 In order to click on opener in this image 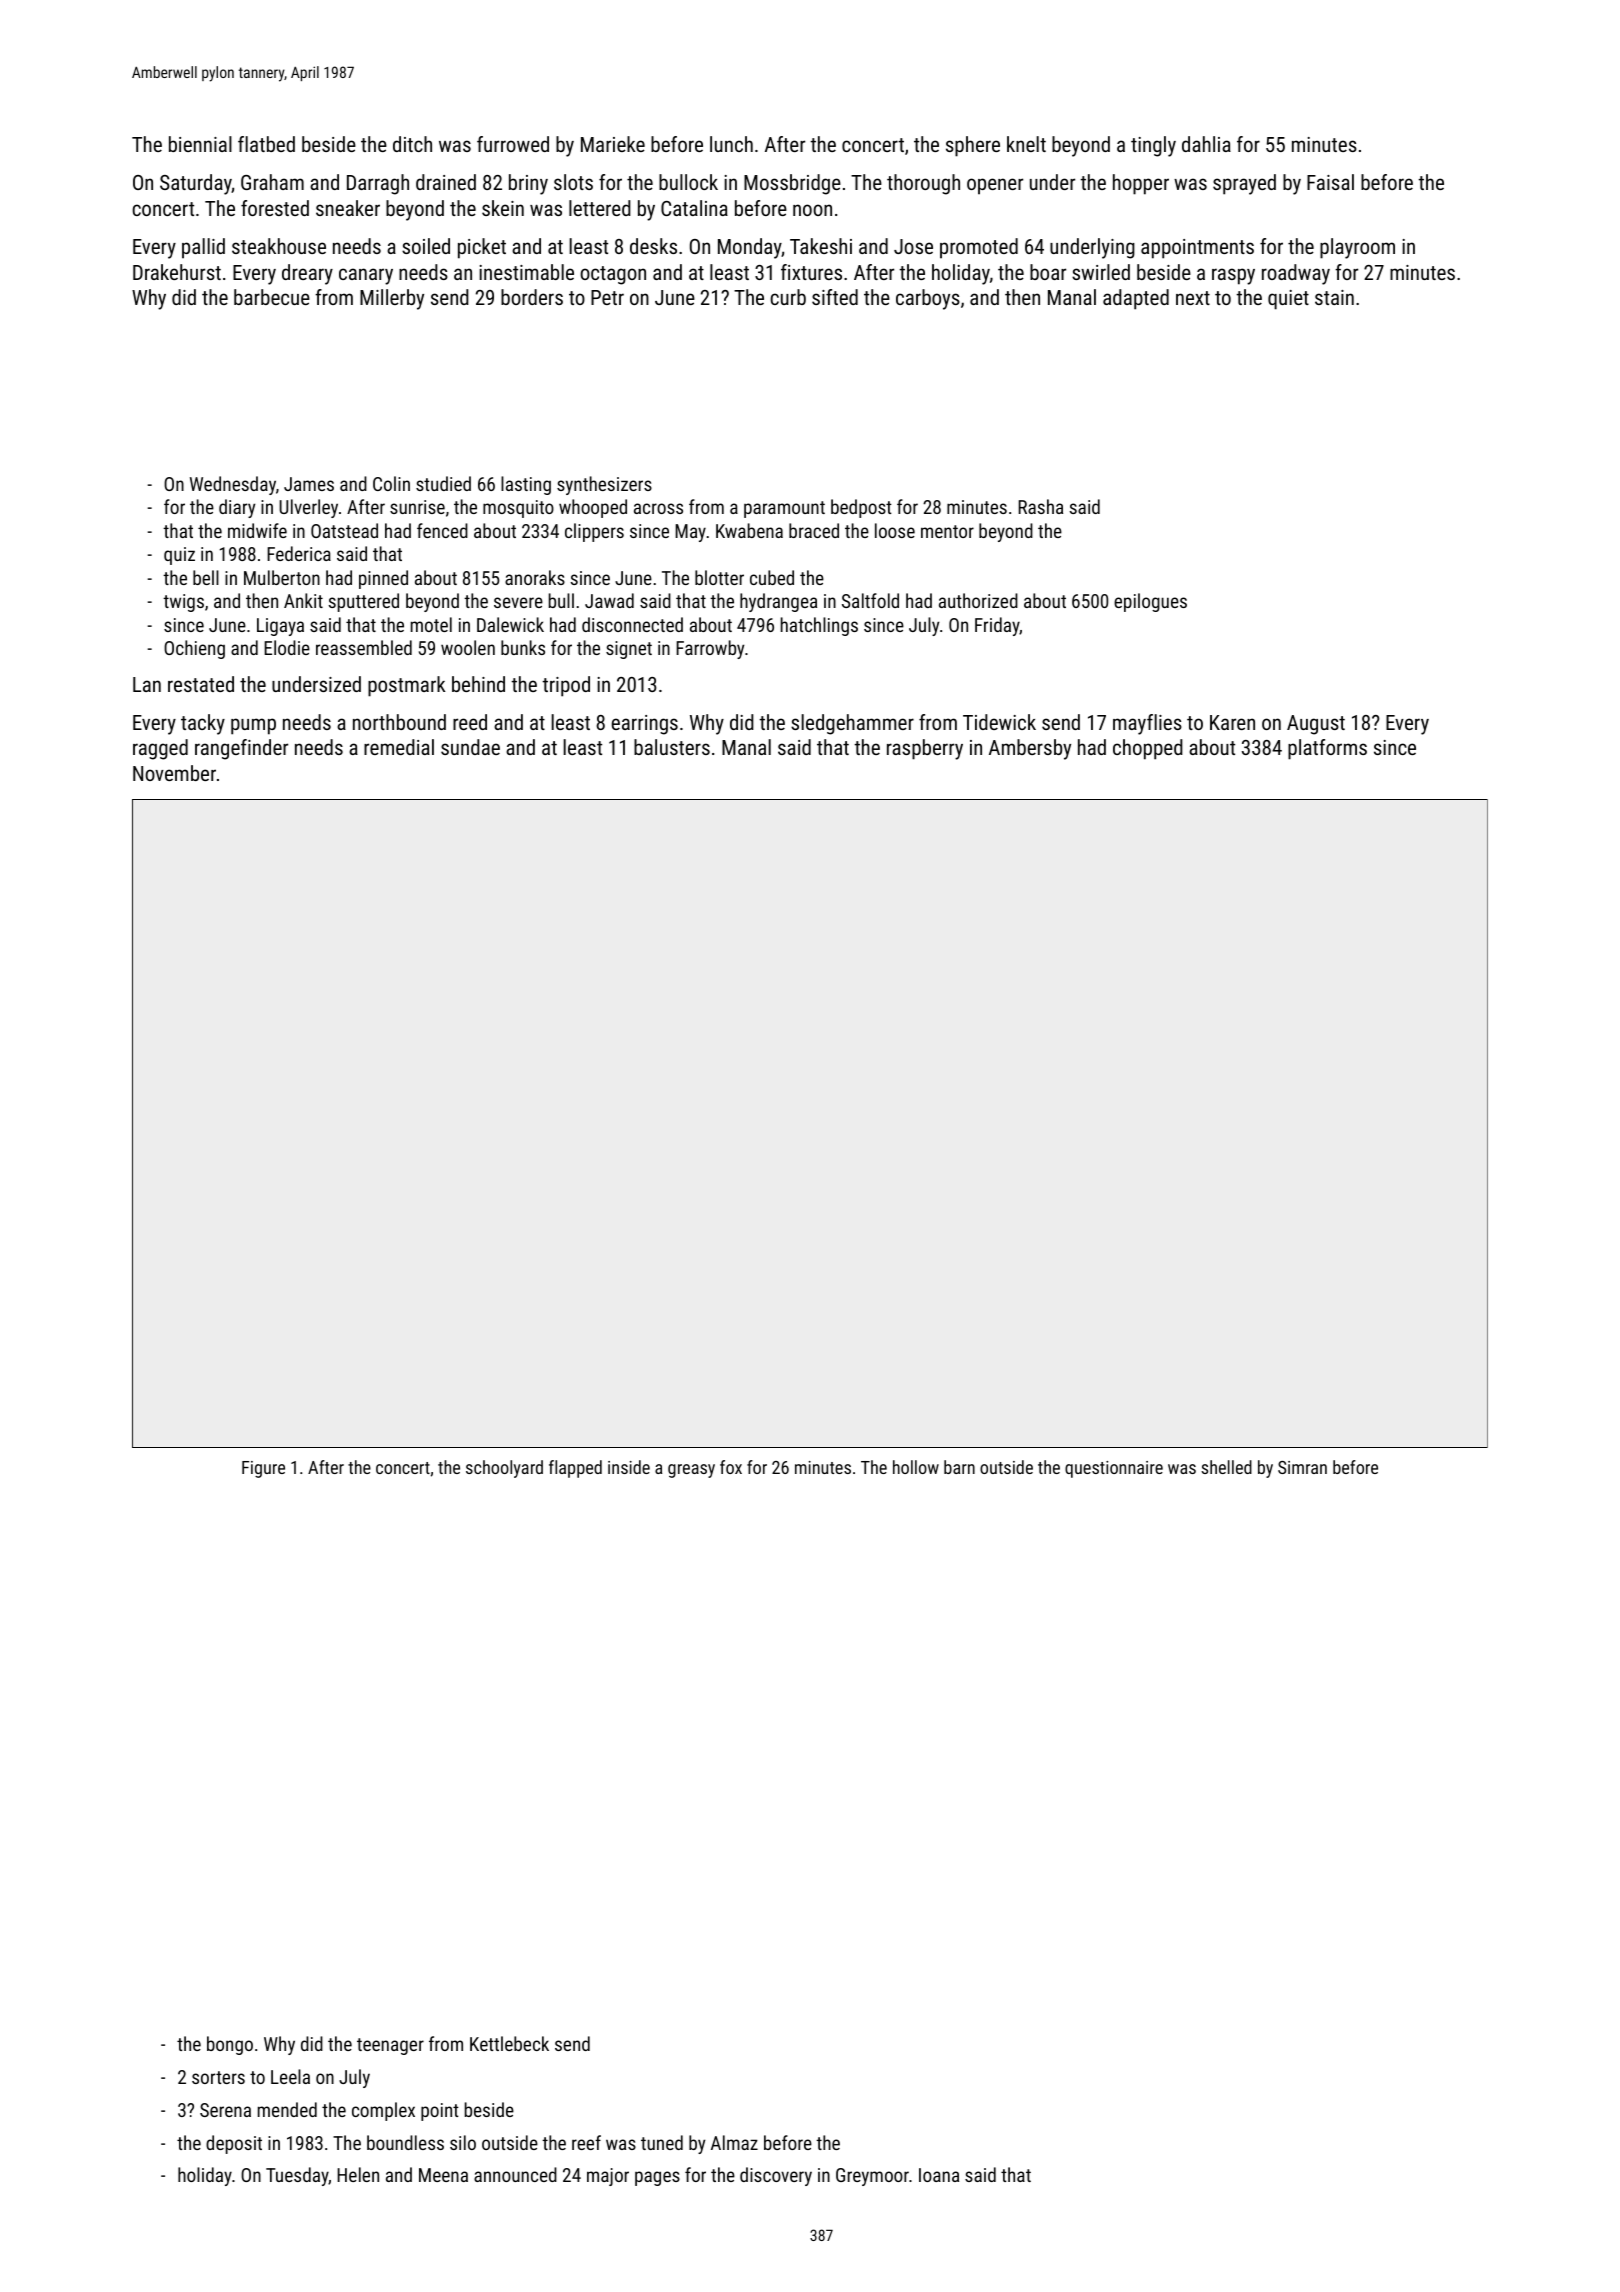, I will do `click(995, 186)`.
